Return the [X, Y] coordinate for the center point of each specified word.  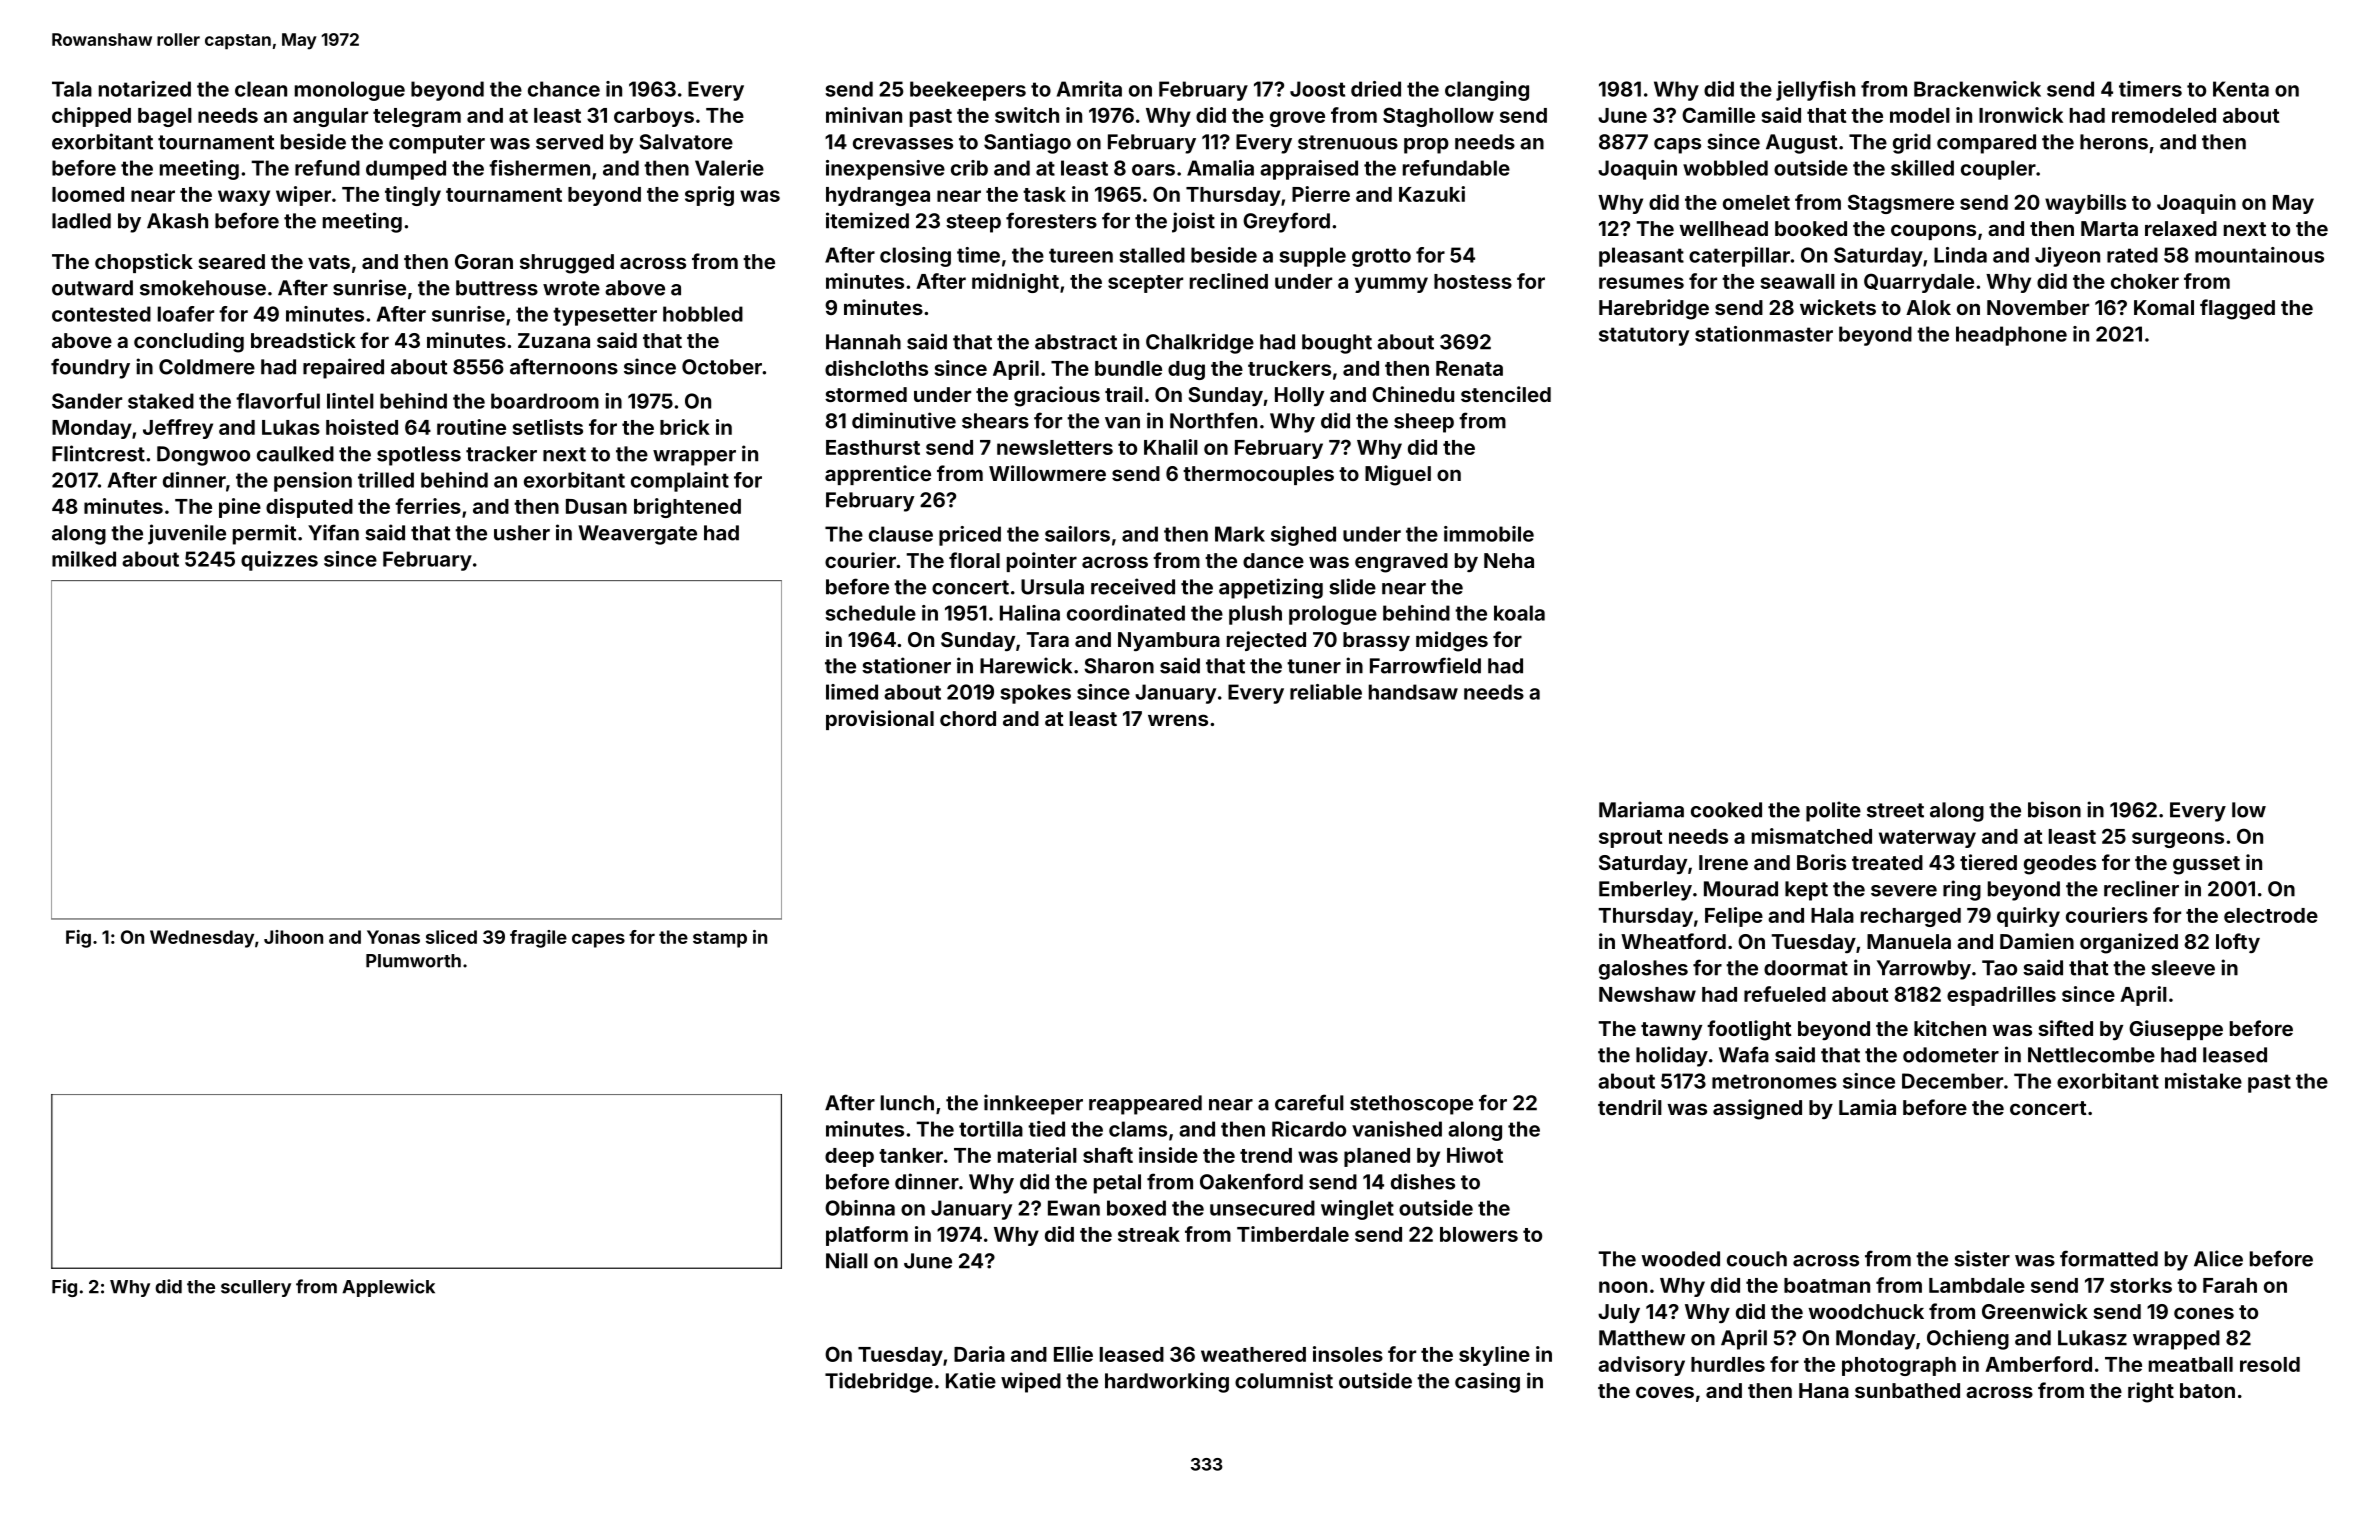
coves [1665, 1392]
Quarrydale [1919, 283]
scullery [256, 1288]
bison [2054, 809]
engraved [1401, 563]
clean [261, 89]
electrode [2271, 915]
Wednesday [202, 939]
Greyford [1286, 222]
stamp [720, 939]
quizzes [279, 561]
